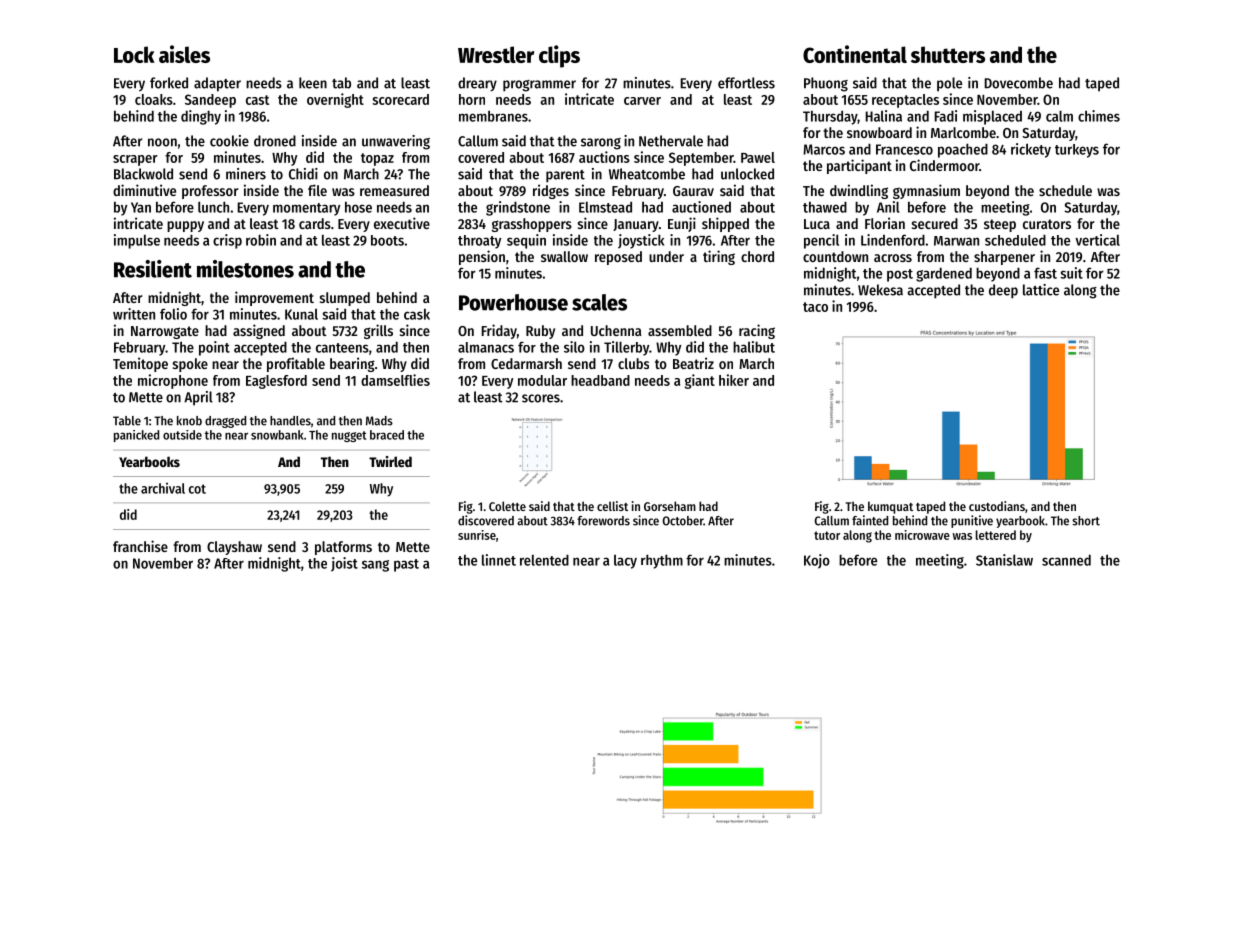  What do you see at coordinates (387, 240) in the image?
I see `boots` at bounding box center [387, 240].
